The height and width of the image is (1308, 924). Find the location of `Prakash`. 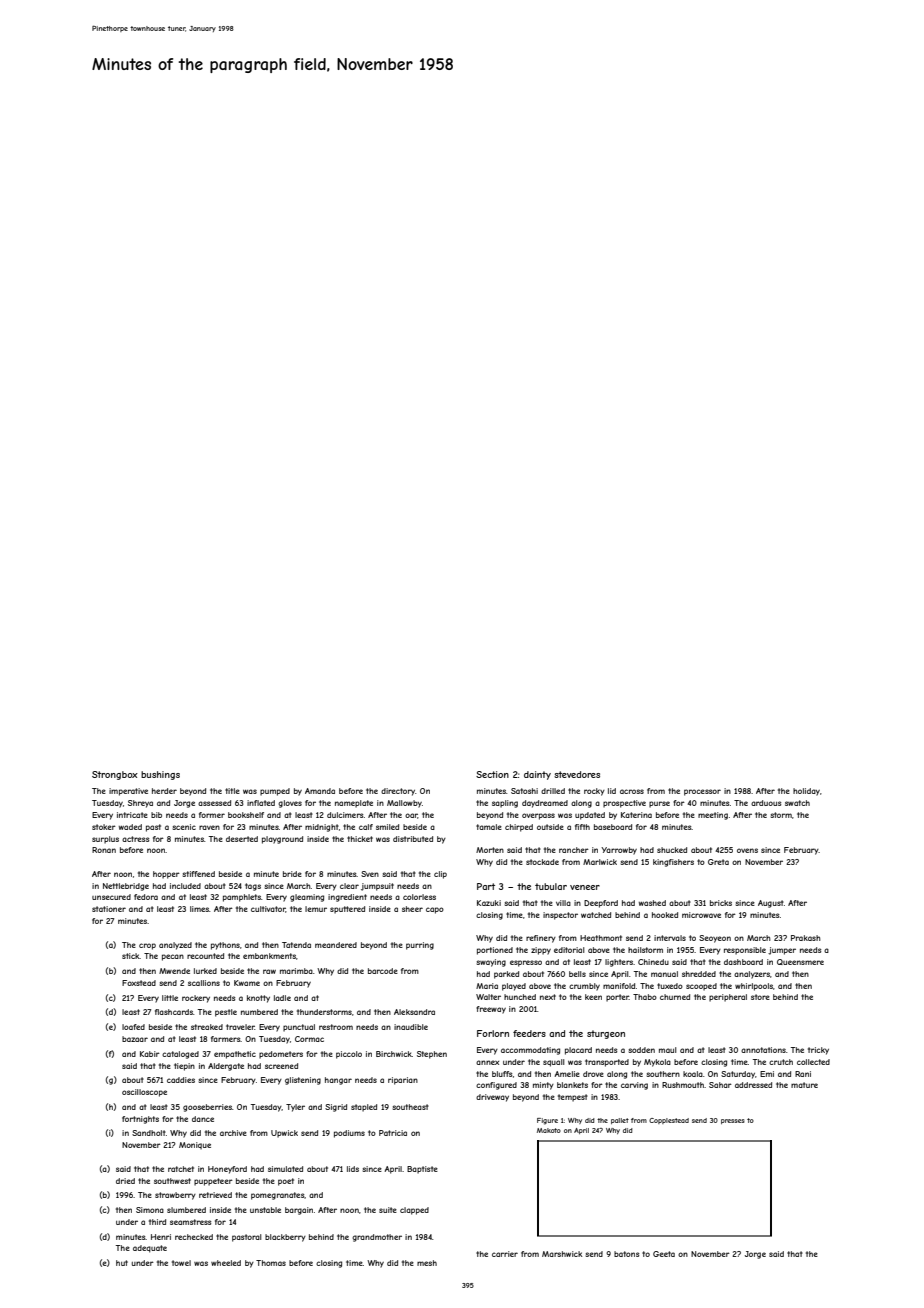

Prakash is located at coordinates (806, 938).
